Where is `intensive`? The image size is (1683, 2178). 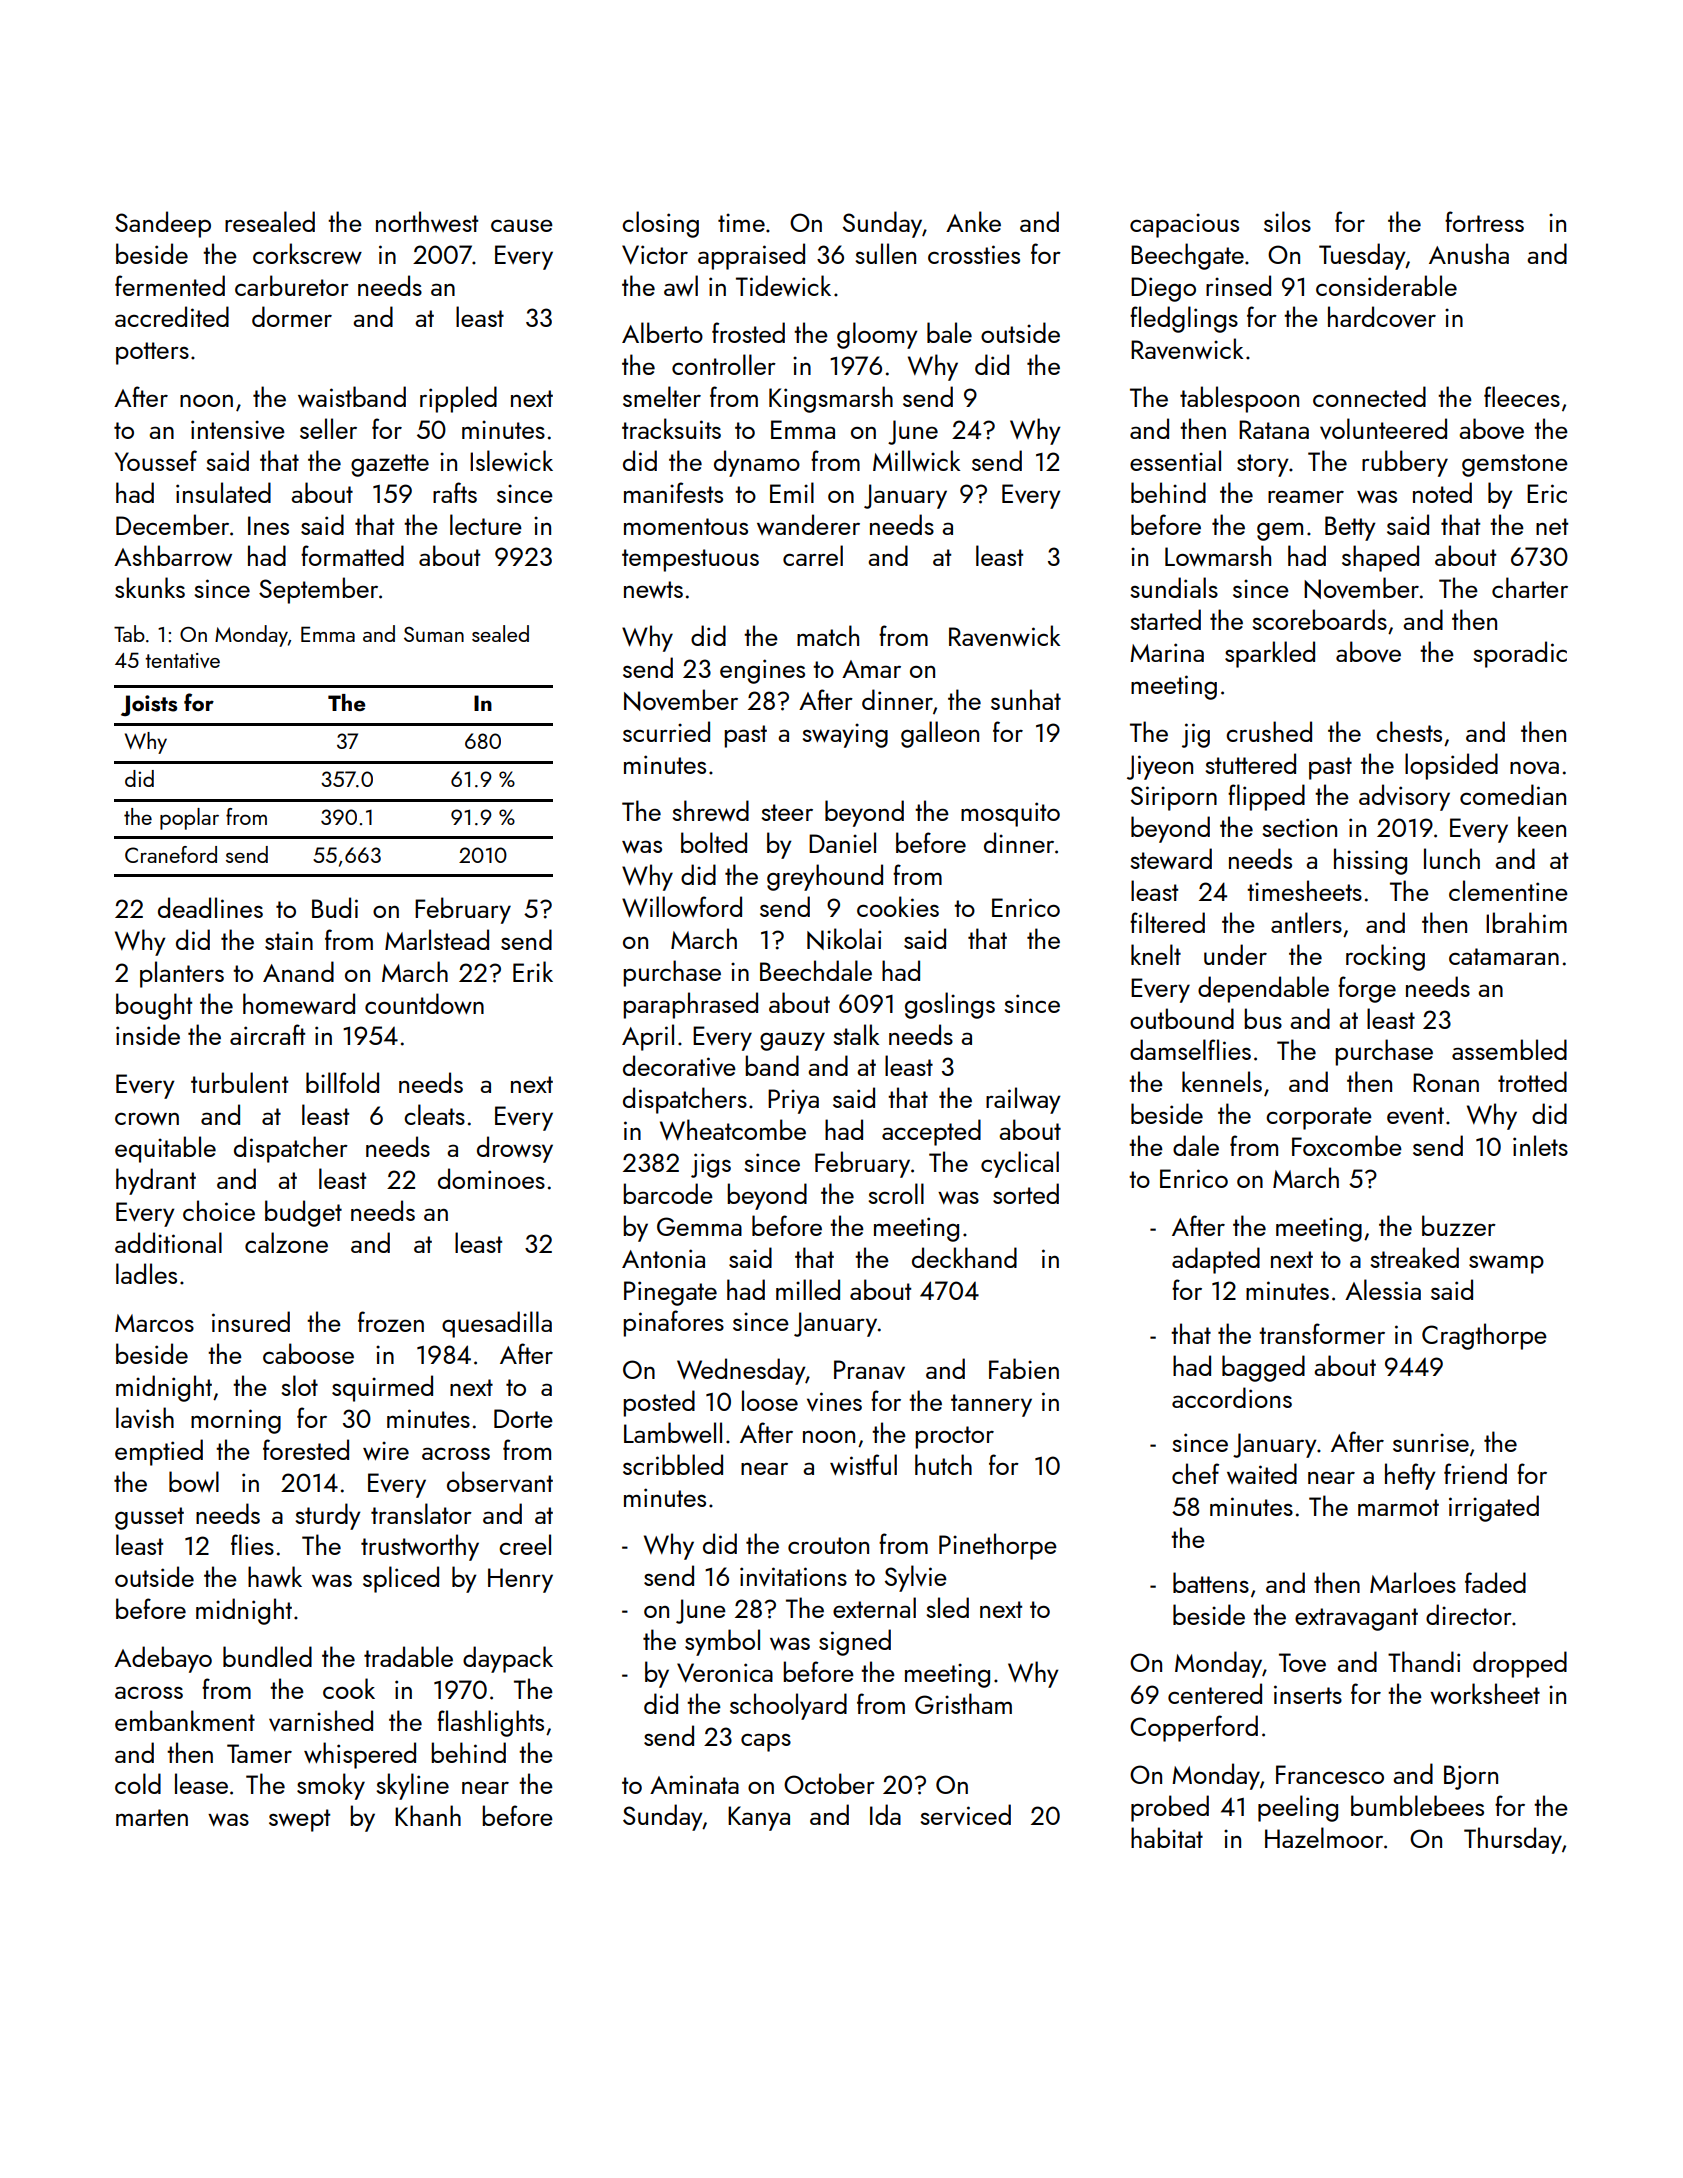
intensive is located at coordinates (238, 429).
